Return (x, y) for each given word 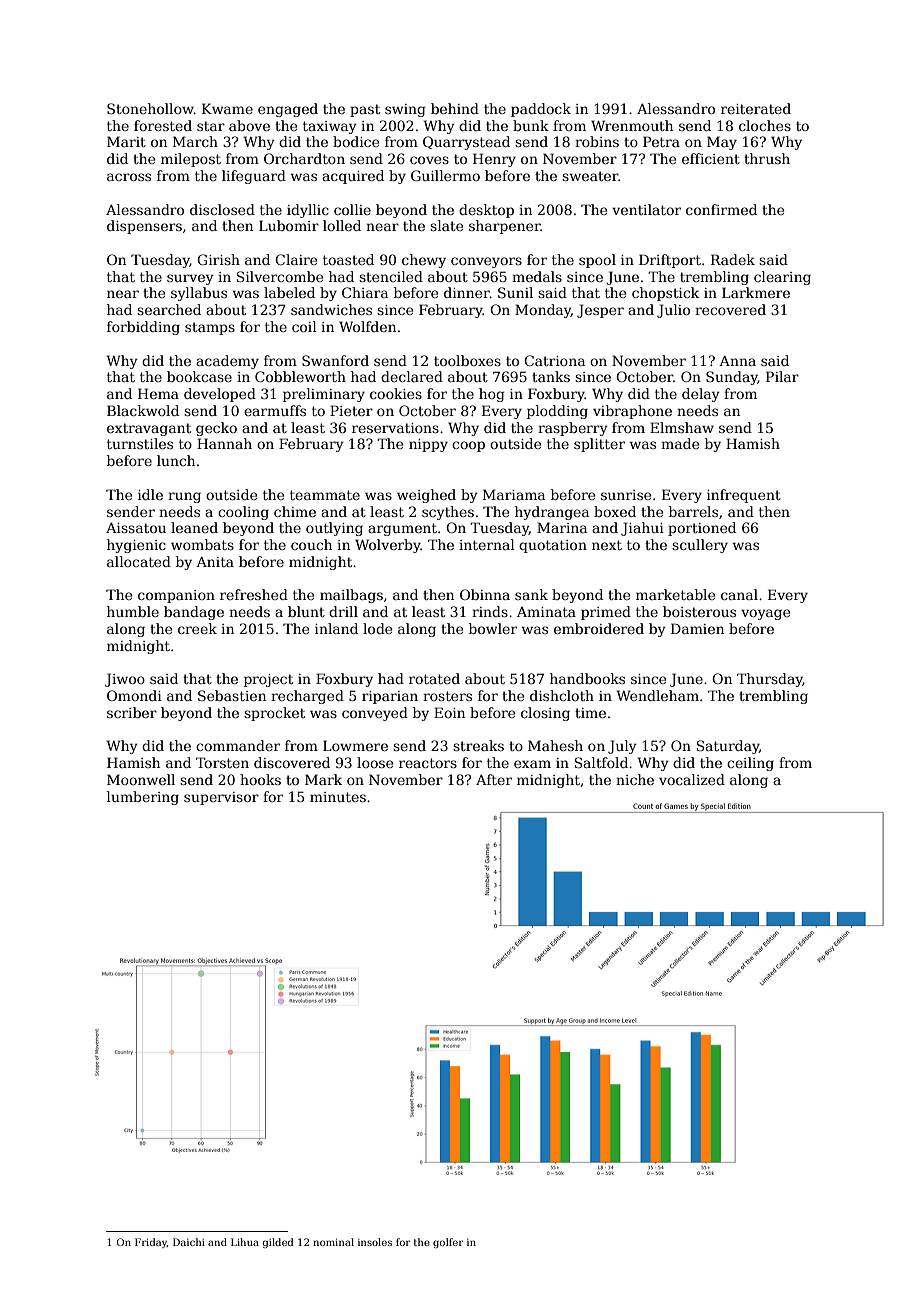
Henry (494, 160)
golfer (448, 1243)
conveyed (375, 714)
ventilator (646, 209)
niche (635, 779)
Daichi (189, 1242)
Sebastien (232, 695)
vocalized (692, 779)
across (129, 177)
